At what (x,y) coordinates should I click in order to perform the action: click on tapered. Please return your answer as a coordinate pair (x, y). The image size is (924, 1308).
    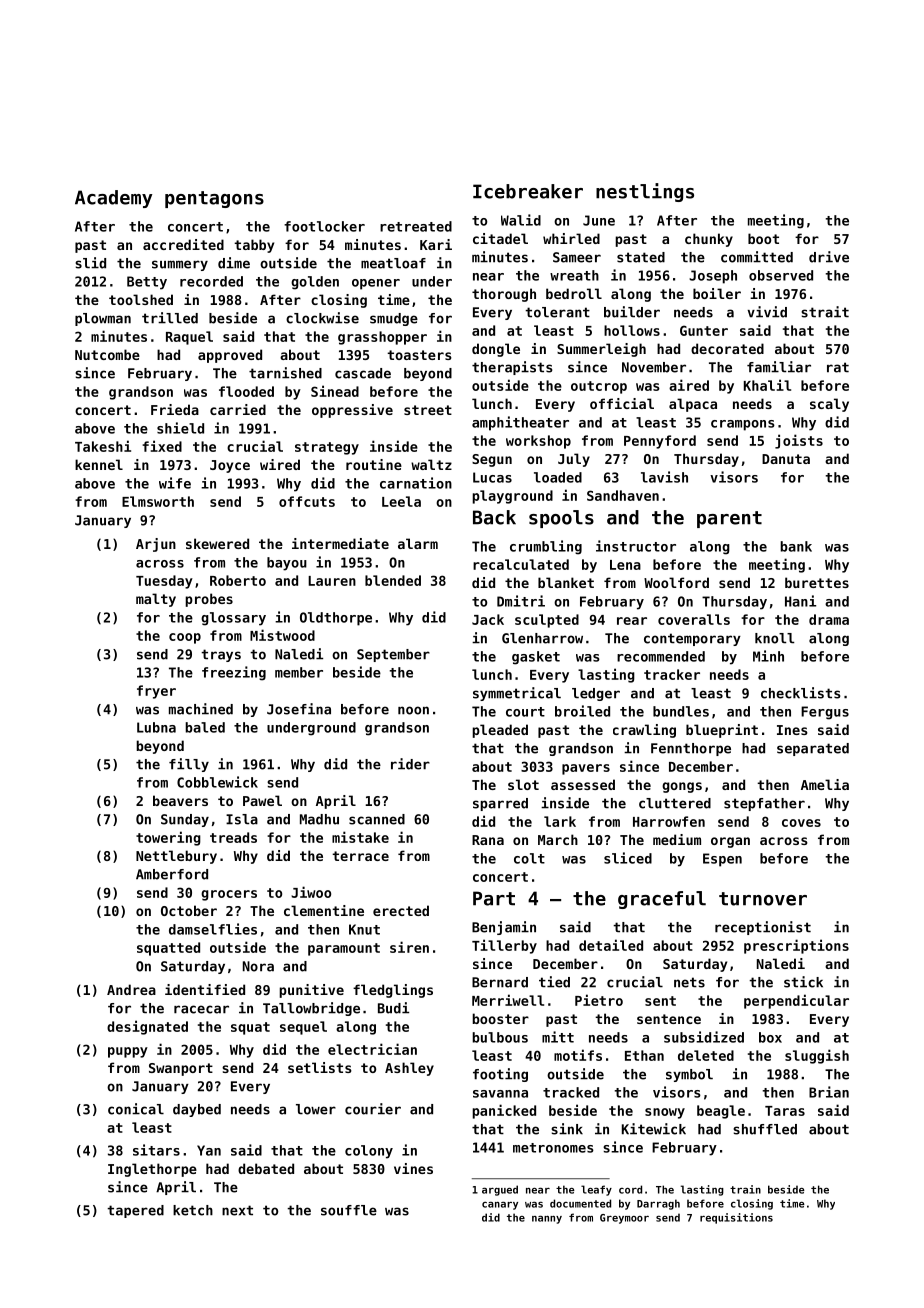
    Looking at the image, I should click on (135, 1211).
